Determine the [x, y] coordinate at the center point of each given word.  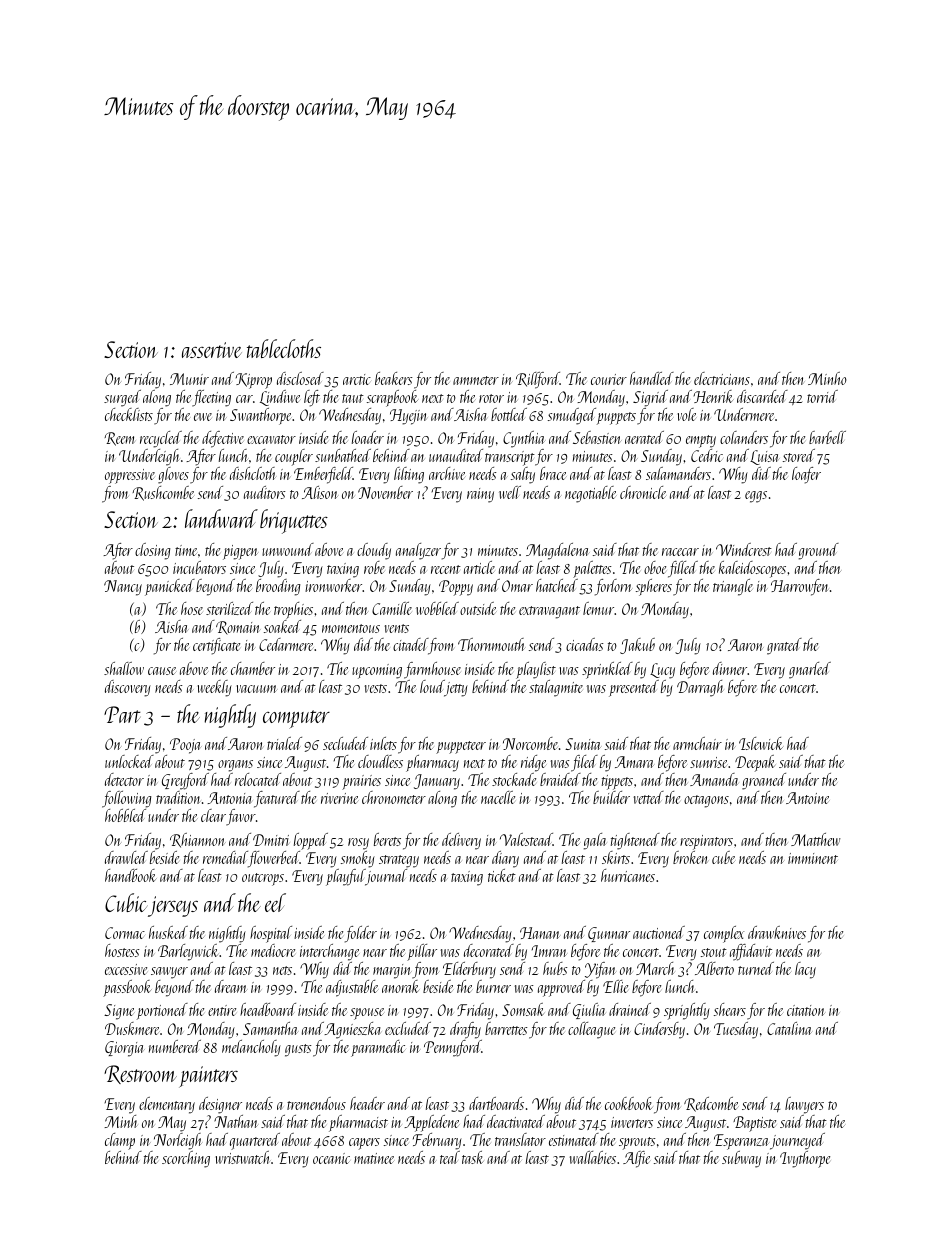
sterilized [229, 608]
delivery [461, 841]
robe [374, 567]
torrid [822, 396]
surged [122, 398]
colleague [591, 1030]
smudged [572, 416]
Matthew [816, 839]
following [126, 799]
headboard [268, 1009]
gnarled [810, 670]
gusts [298, 1050]
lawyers [804, 1105]
